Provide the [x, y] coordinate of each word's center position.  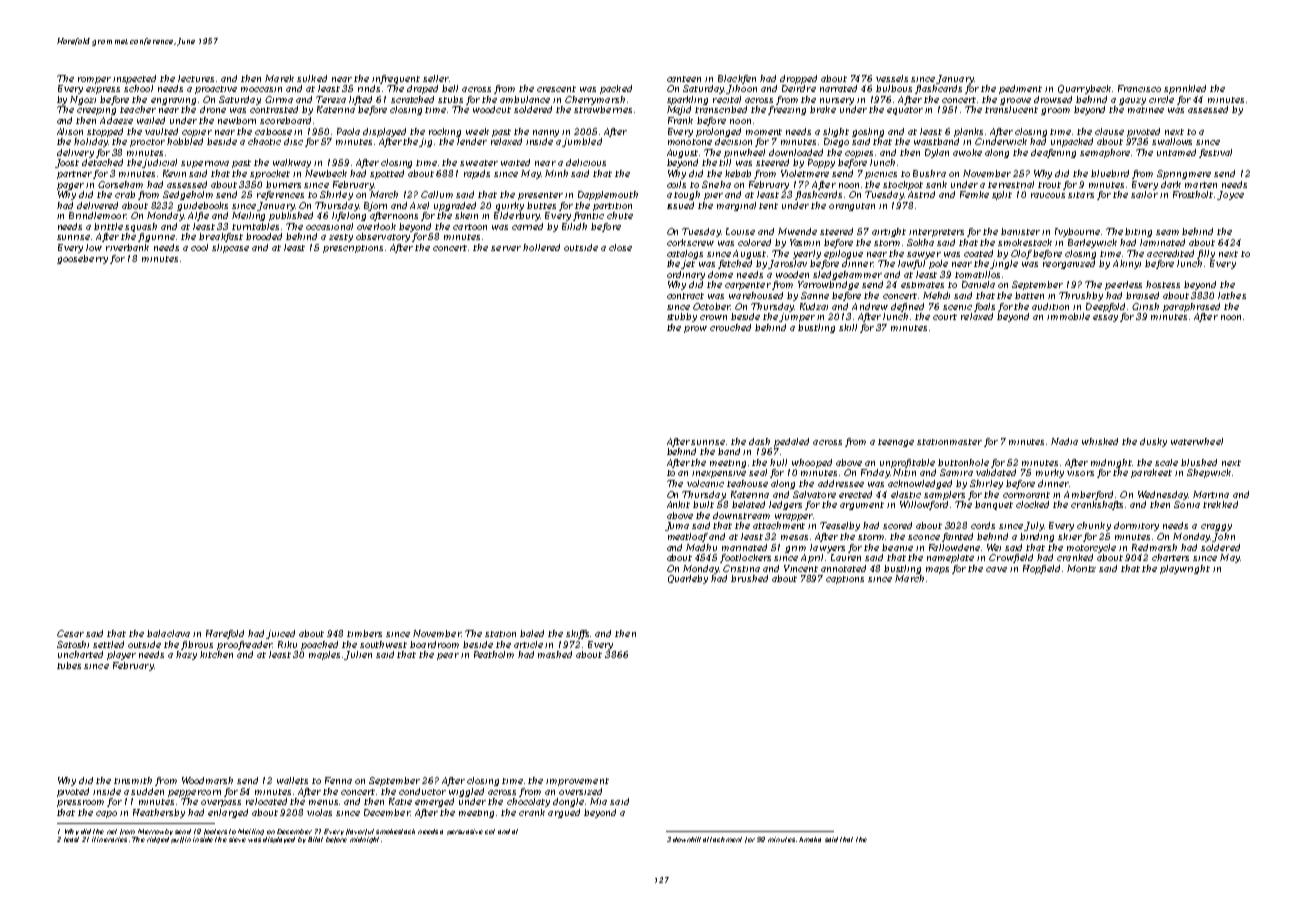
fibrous [197, 645]
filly [1206, 254]
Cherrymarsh [595, 100]
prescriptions [353, 249]
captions [845, 580]
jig [426, 142]
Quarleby [688, 579]
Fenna [338, 780]
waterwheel [1197, 441]
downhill [687, 839]
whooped [812, 463]
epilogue [843, 254]
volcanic [705, 483]
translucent [1011, 109]
